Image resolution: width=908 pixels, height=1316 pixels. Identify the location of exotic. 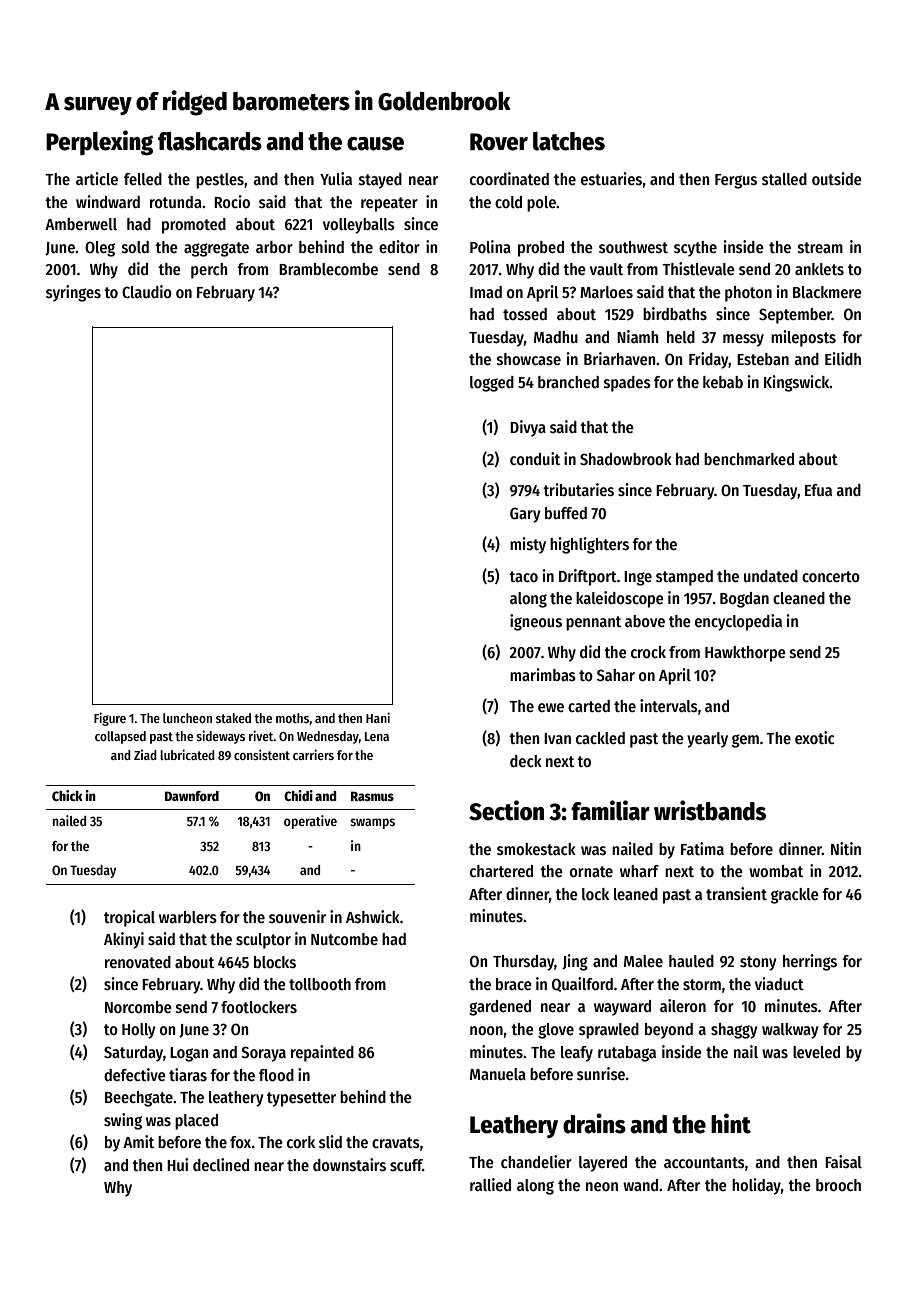
(815, 737).
